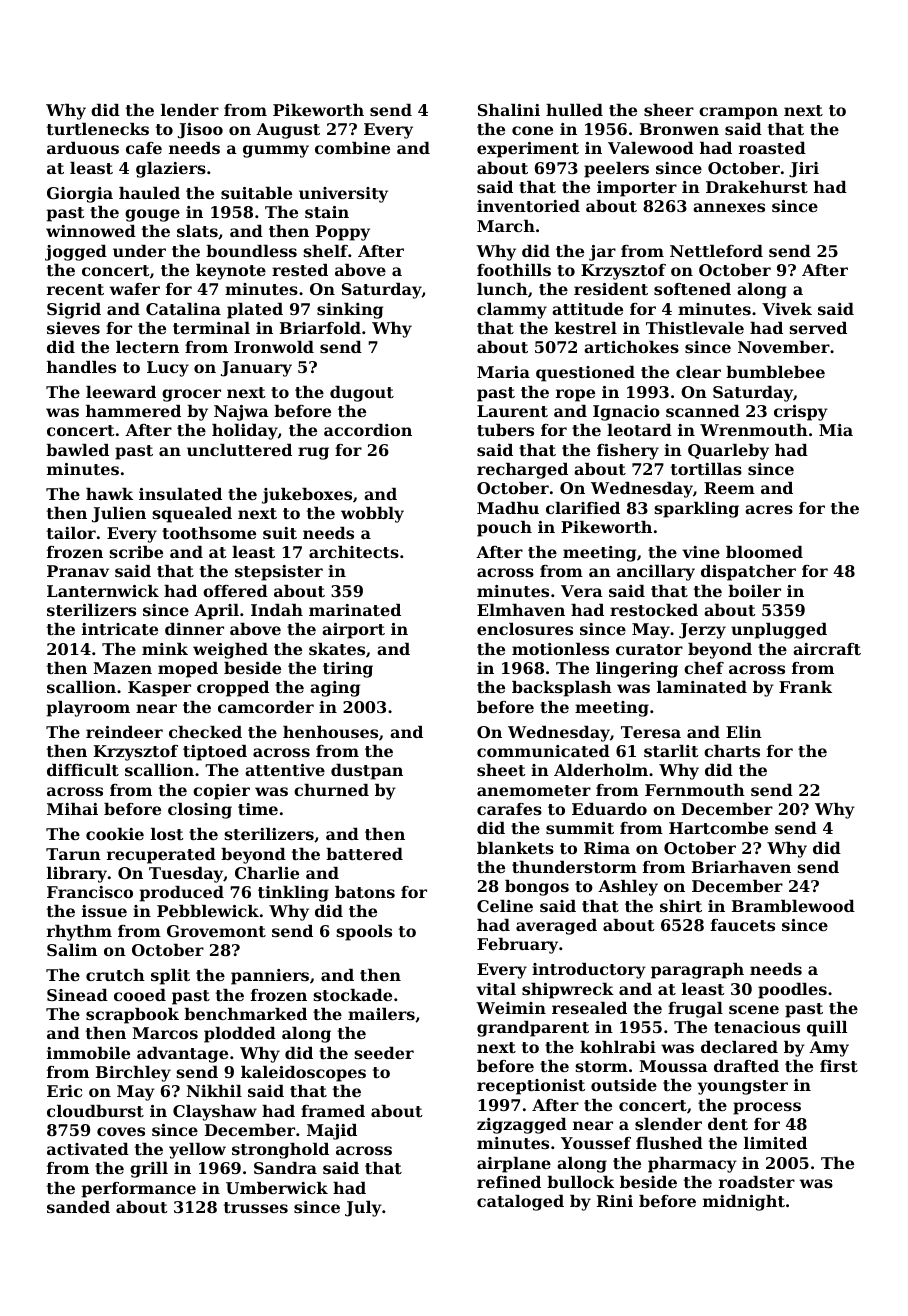 The image size is (908, 1316). Describe the element at coordinates (91, 231) in the screenshot. I see `winnowed` at that location.
